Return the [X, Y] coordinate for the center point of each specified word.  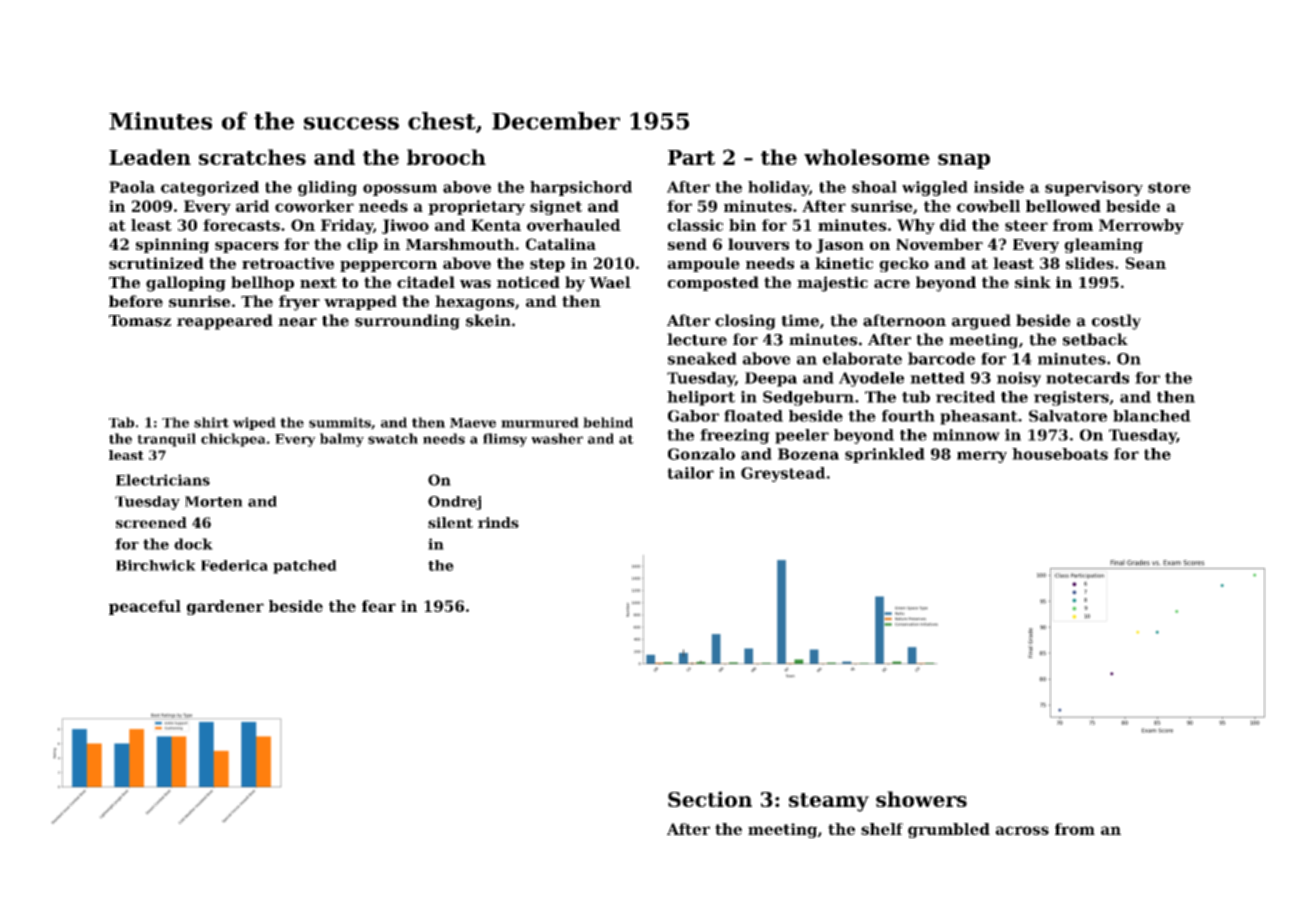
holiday [778, 188]
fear [379, 606]
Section [710, 799]
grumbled [949, 830]
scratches [252, 157]
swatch [393, 438]
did [953, 225]
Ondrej [454, 503]
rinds [498, 522]
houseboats [1060, 454]
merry [982, 457]
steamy [829, 802]
